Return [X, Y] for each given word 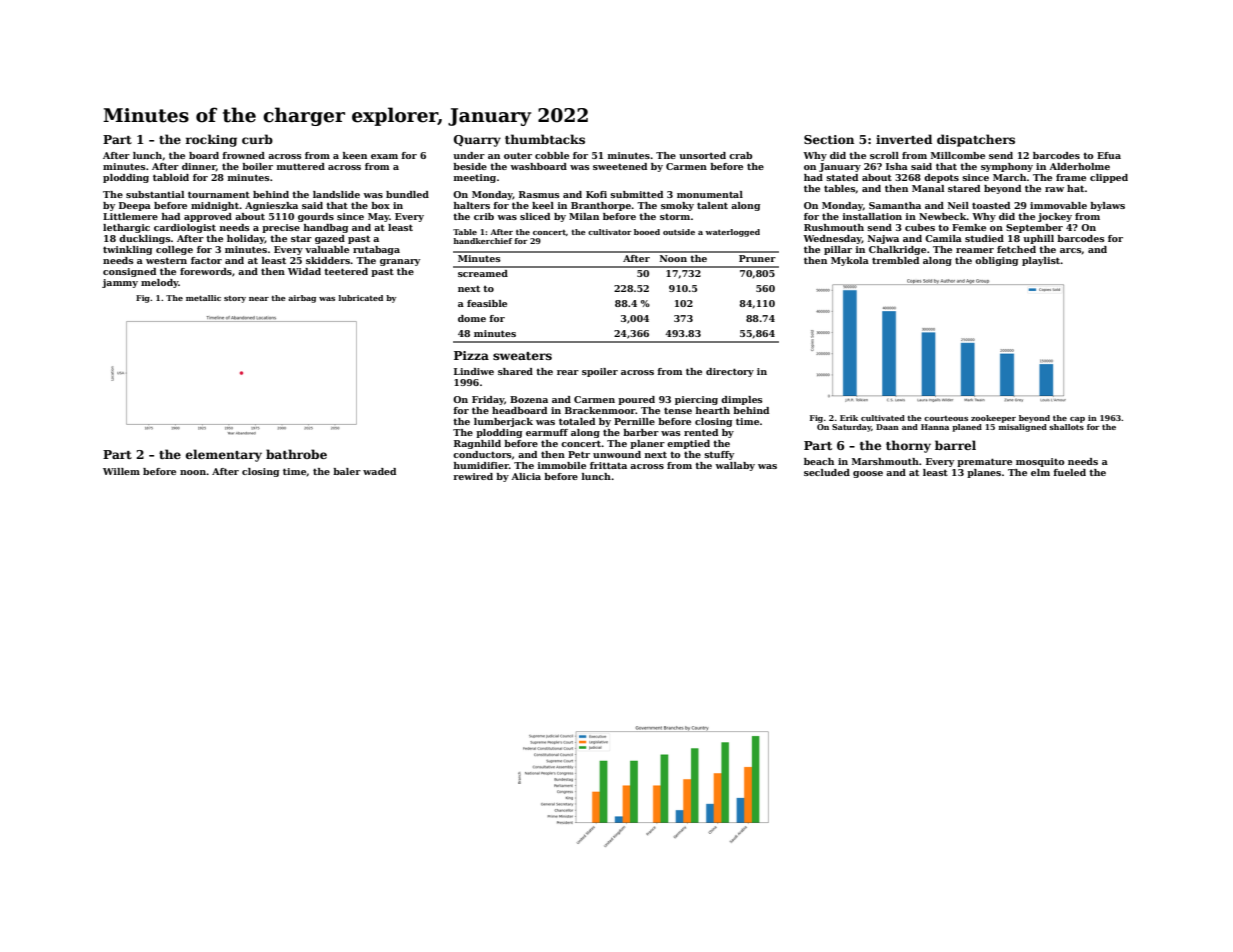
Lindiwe [474, 371]
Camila [943, 238]
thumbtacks [545, 139]
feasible [487, 303]
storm [675, 216]
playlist [1041, 261]
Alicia [526, 476]
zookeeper [993, 419]
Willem [121, 471]
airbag [302, 299]
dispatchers [976, 140]
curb [257, 139]
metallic [203, 298]
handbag [326, 228]
